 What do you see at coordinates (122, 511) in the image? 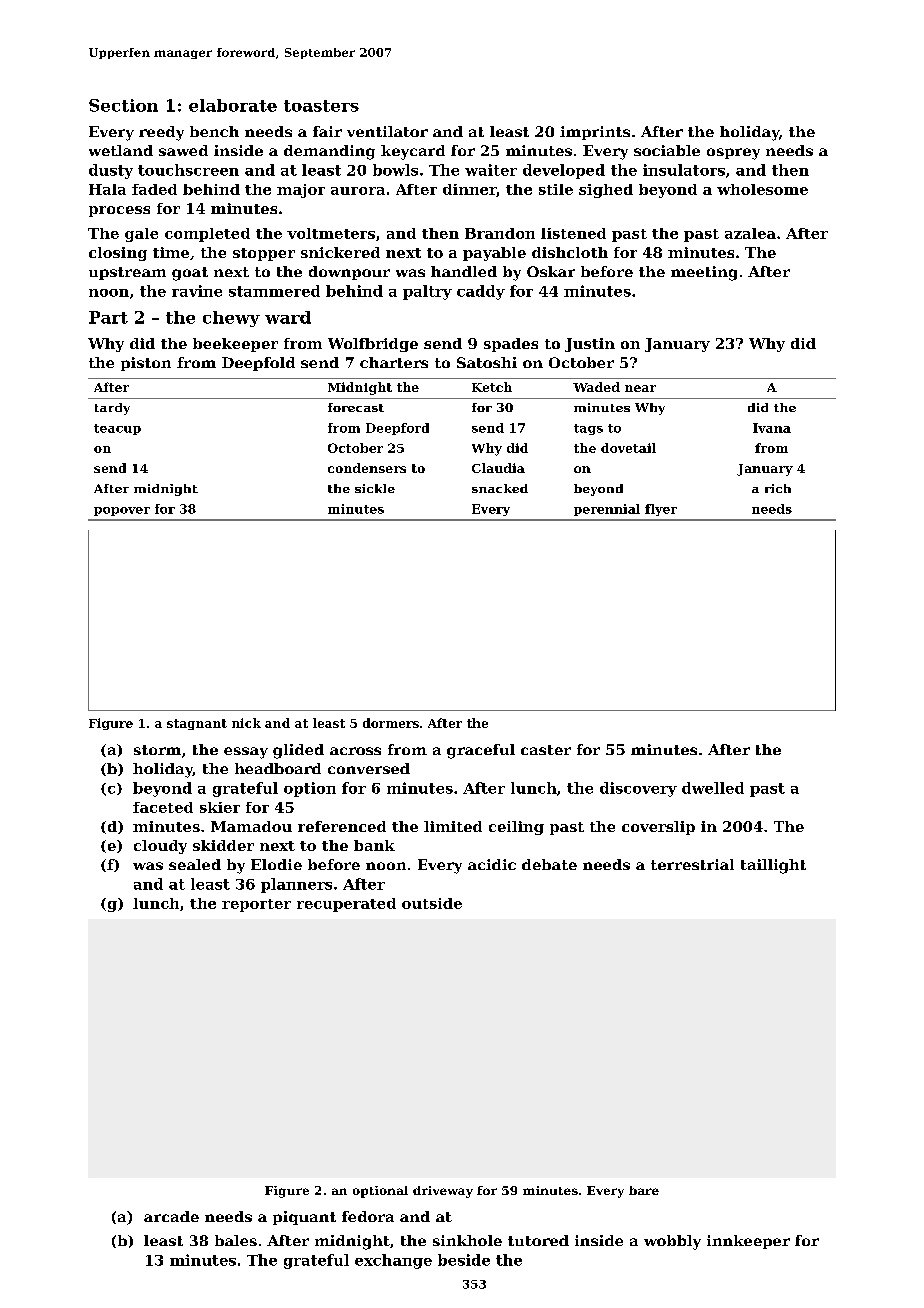
I see `popover` at bounding box center [122, 511].
